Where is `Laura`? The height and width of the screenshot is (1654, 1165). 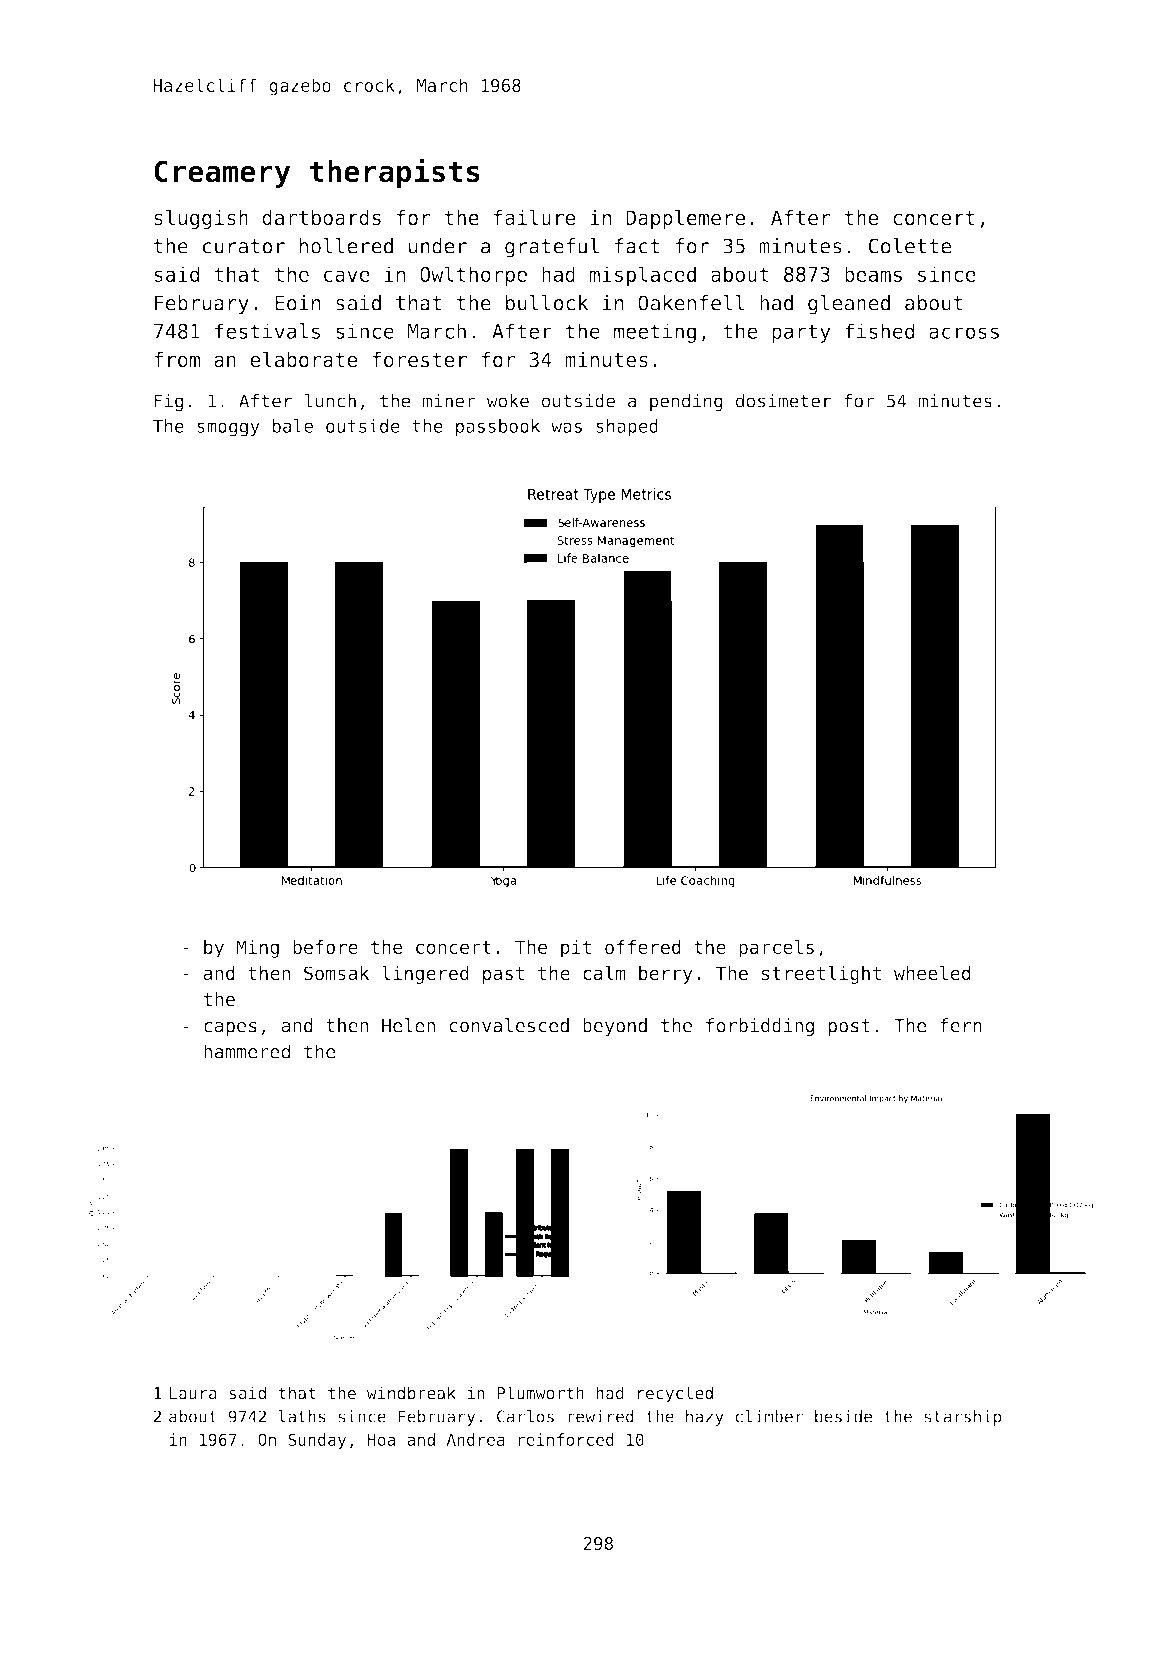
Laura is located at coordinates (193, 1393).
